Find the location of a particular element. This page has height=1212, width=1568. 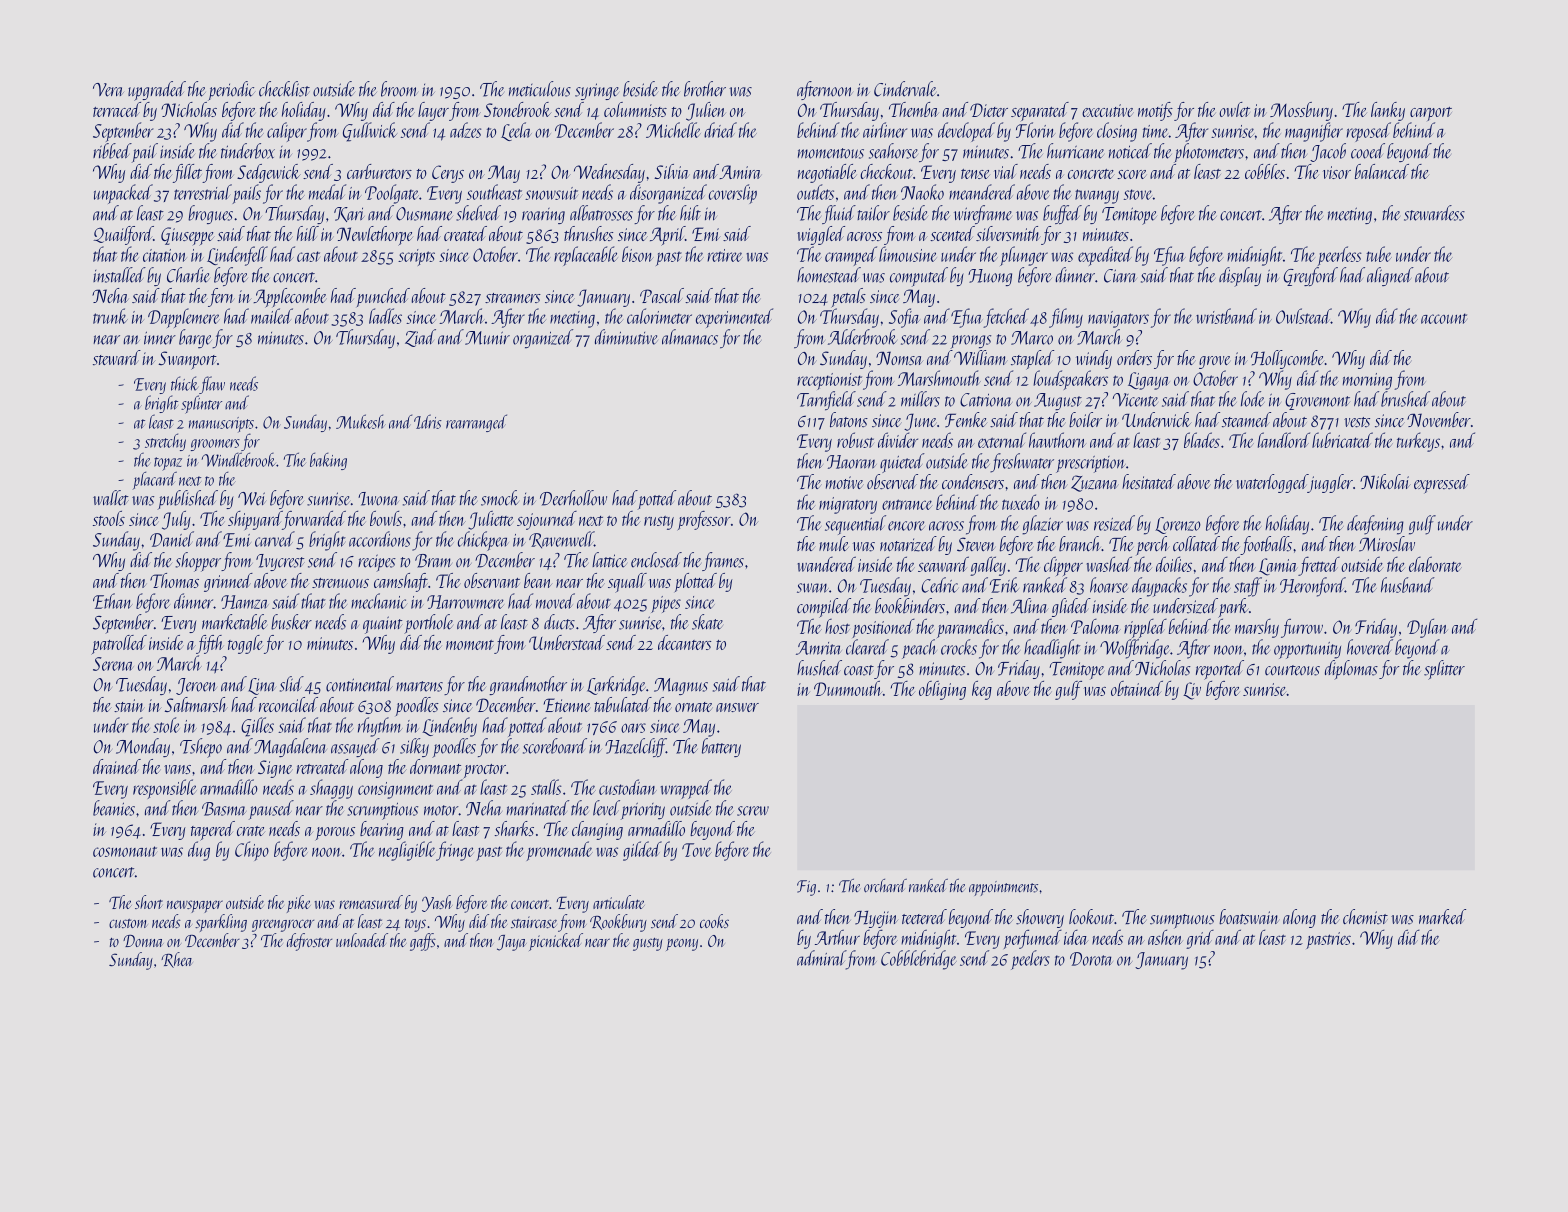

navigators is located at coordinates (1118, 319).
